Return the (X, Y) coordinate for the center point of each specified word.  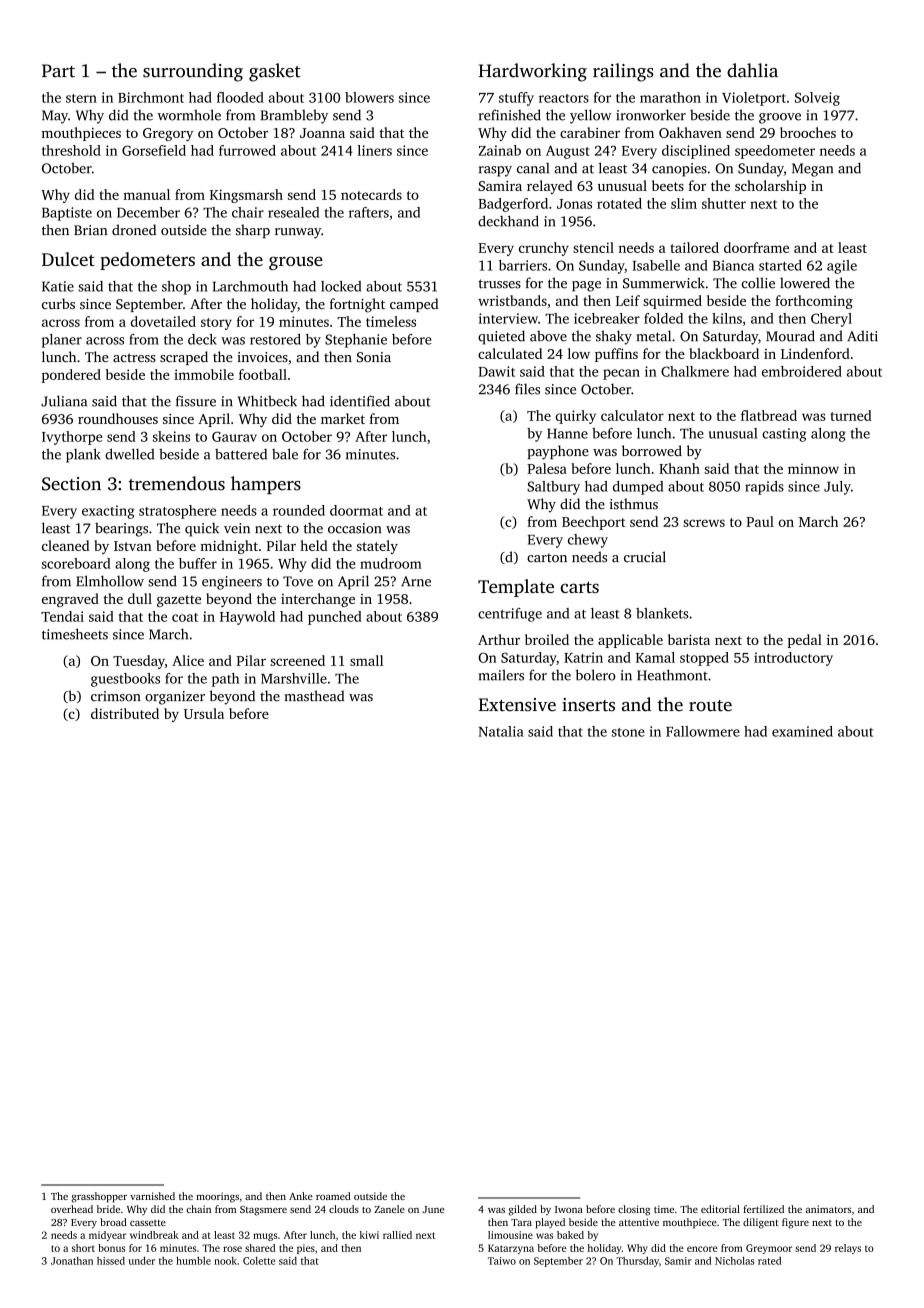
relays (848, 1249)
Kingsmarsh (246, 196)
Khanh (679, 468)
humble (193, 1261)
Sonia (374, 357)
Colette (259, 1261)
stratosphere (177, 512)
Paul (760, 521)
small (366, 660)
